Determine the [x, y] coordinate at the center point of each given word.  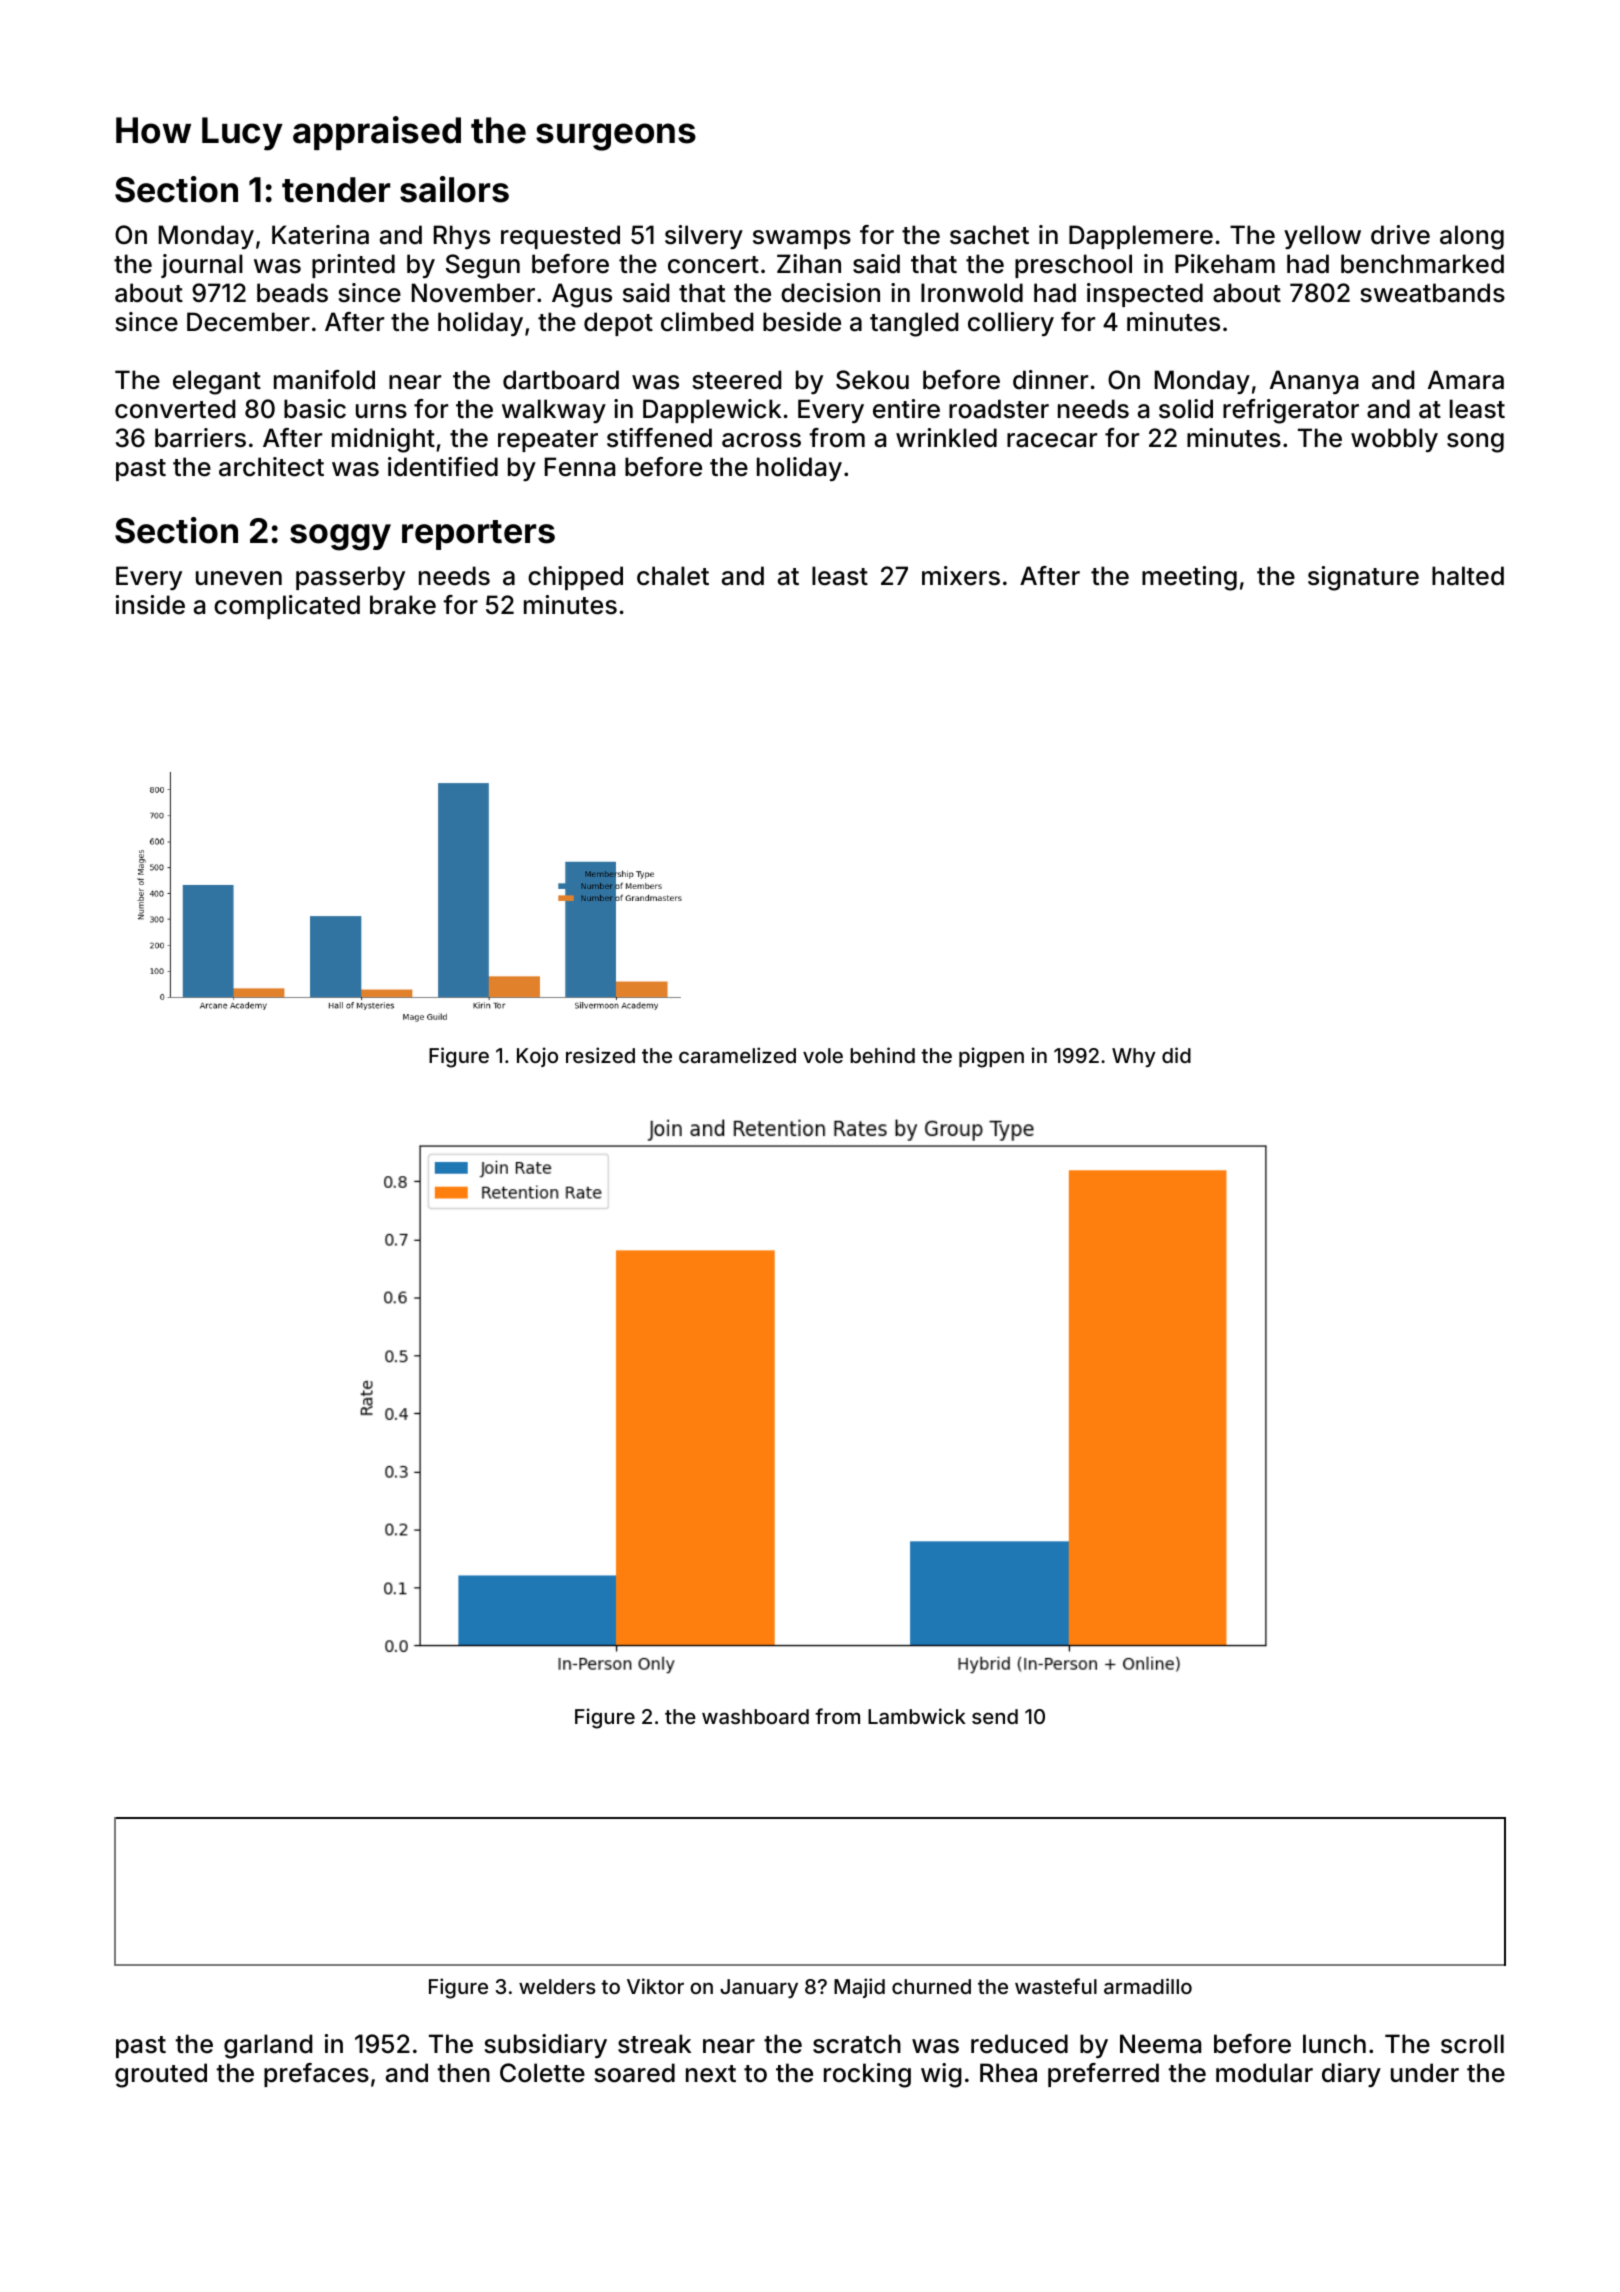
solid [1186, 409]
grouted [161, 2075]
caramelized [737, 1055]
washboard [755, 1716]
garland [268, 2046]
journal [202, 266]
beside [802, 322]
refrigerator [1291, 411]
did [1176, 1055]
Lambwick [917, 1716]
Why [1134, 1057]
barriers [200, 438]
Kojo [537, 1057]
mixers [961, 576]
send [995, 1716]
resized [600, 1055]
